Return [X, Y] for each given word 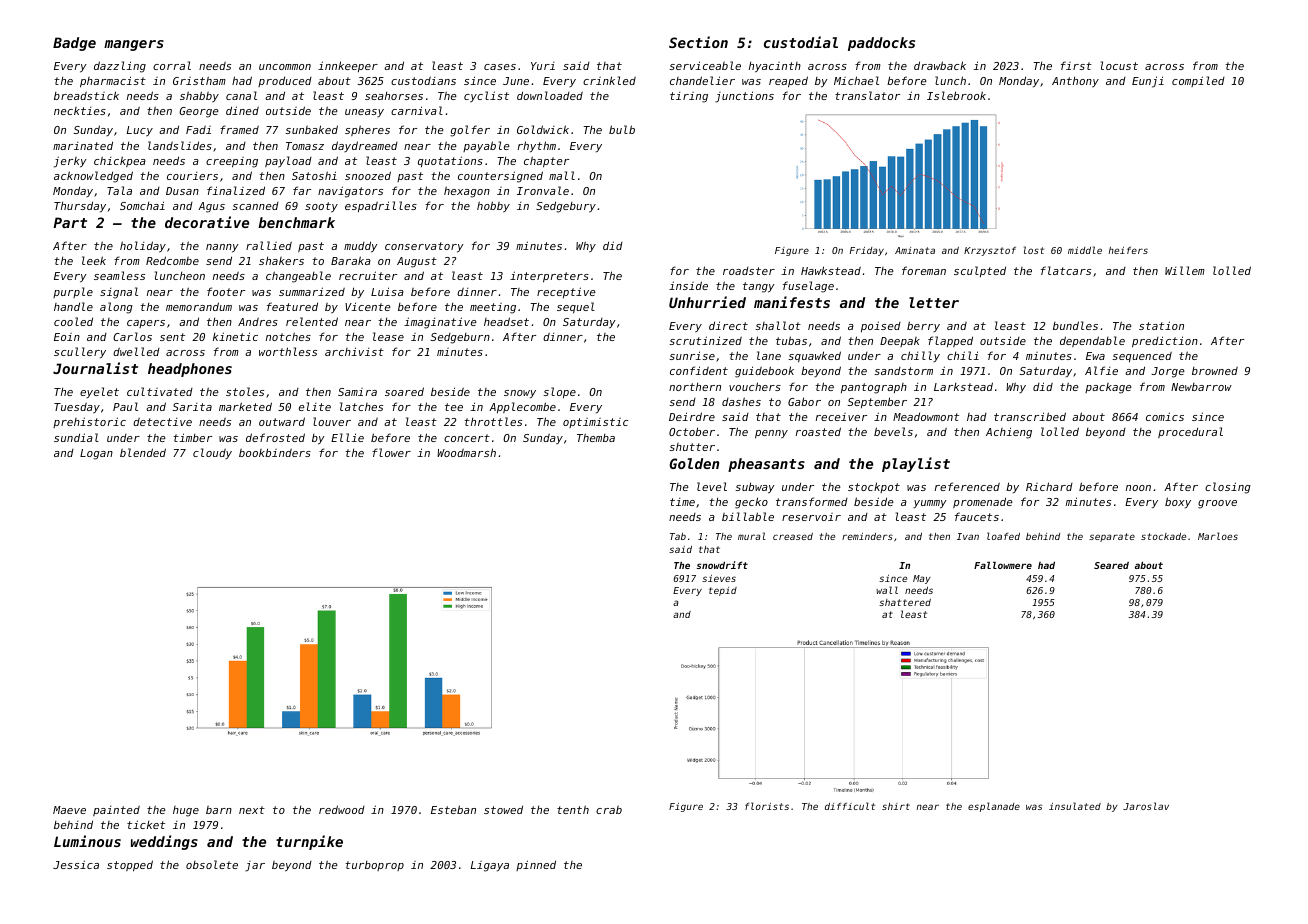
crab [609, 810]
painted [116, 811]
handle [73, 306]
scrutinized [705, 340]
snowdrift [722, 565]
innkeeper [348, 66]
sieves [719, 578]
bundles [1075, 325]
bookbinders [275, 452]
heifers [1128, 250]
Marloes [1218, 536]
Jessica [76, 864]
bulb [622, 129]
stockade [1163, 536]
